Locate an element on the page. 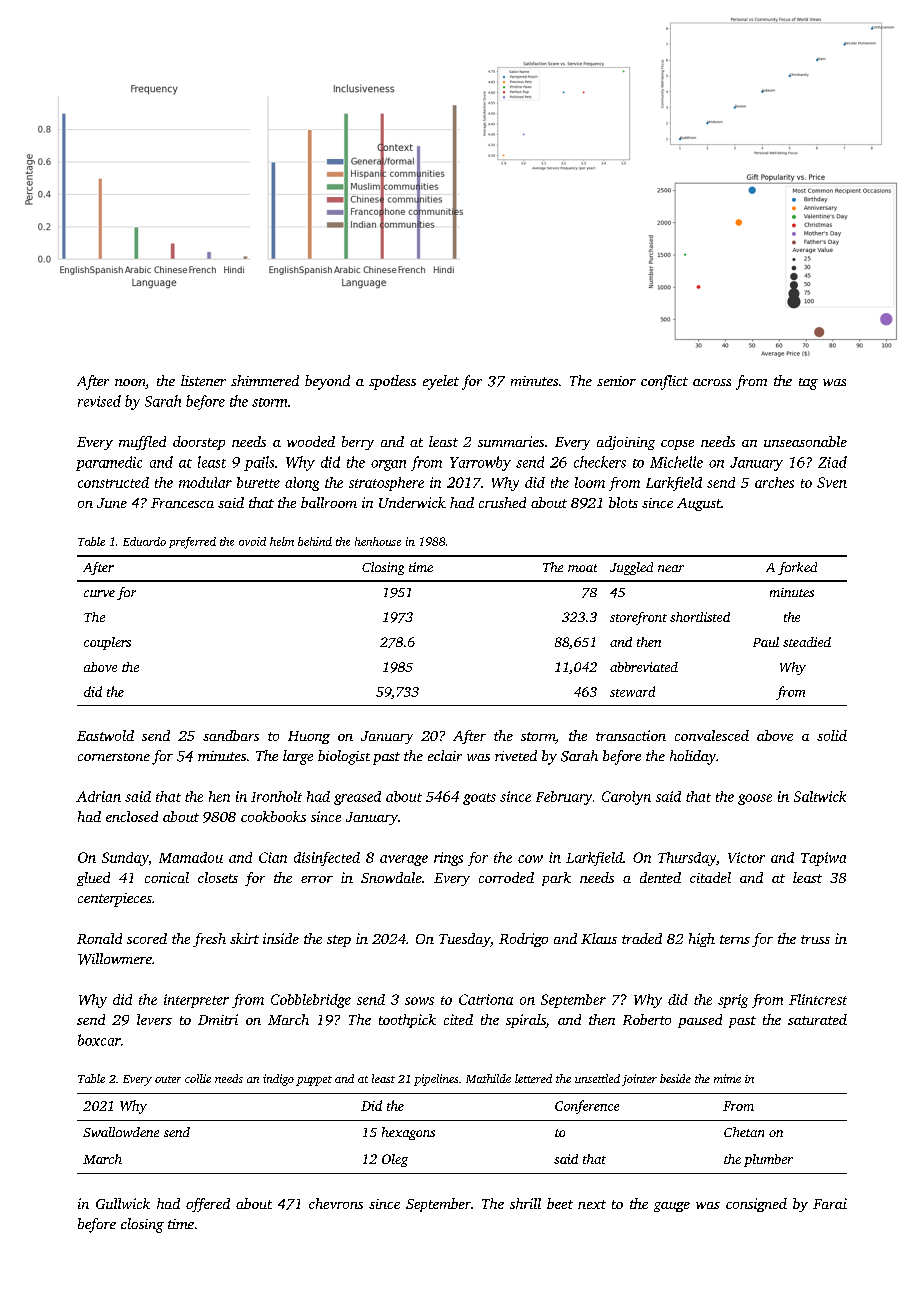  citadel is located at coordinates (710, 877).
